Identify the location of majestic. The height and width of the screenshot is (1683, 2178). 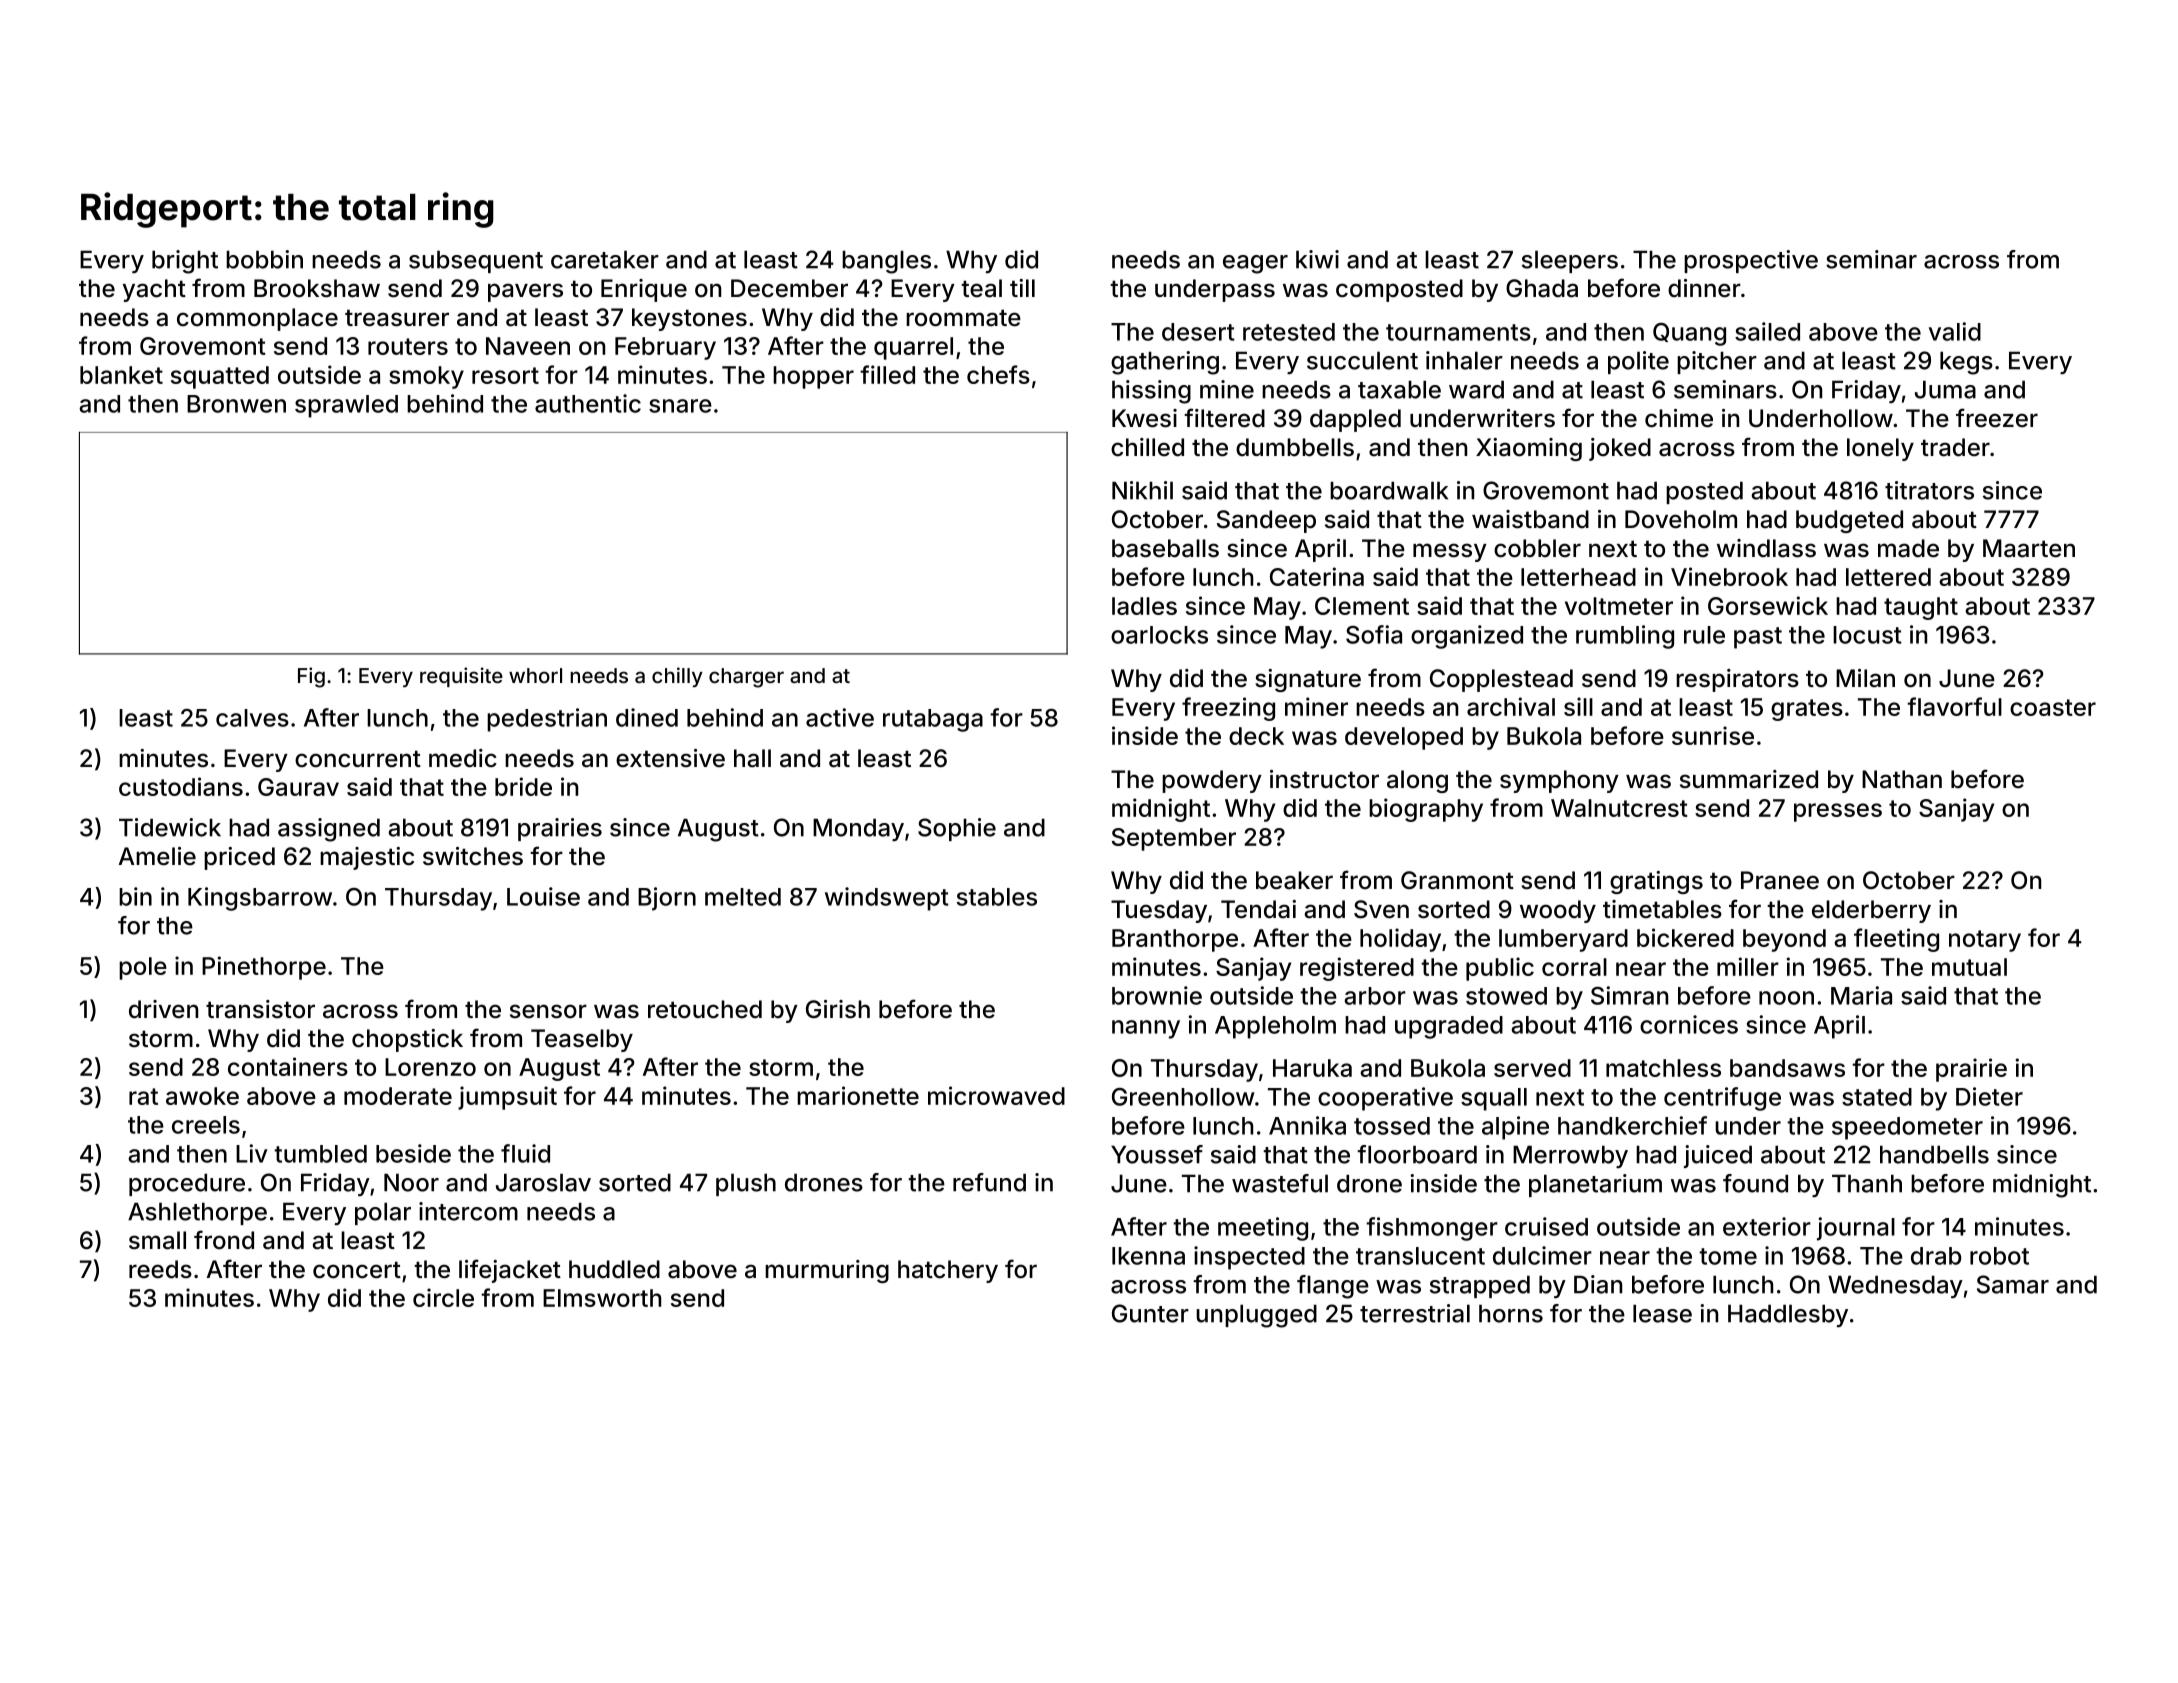
(367, 858).
